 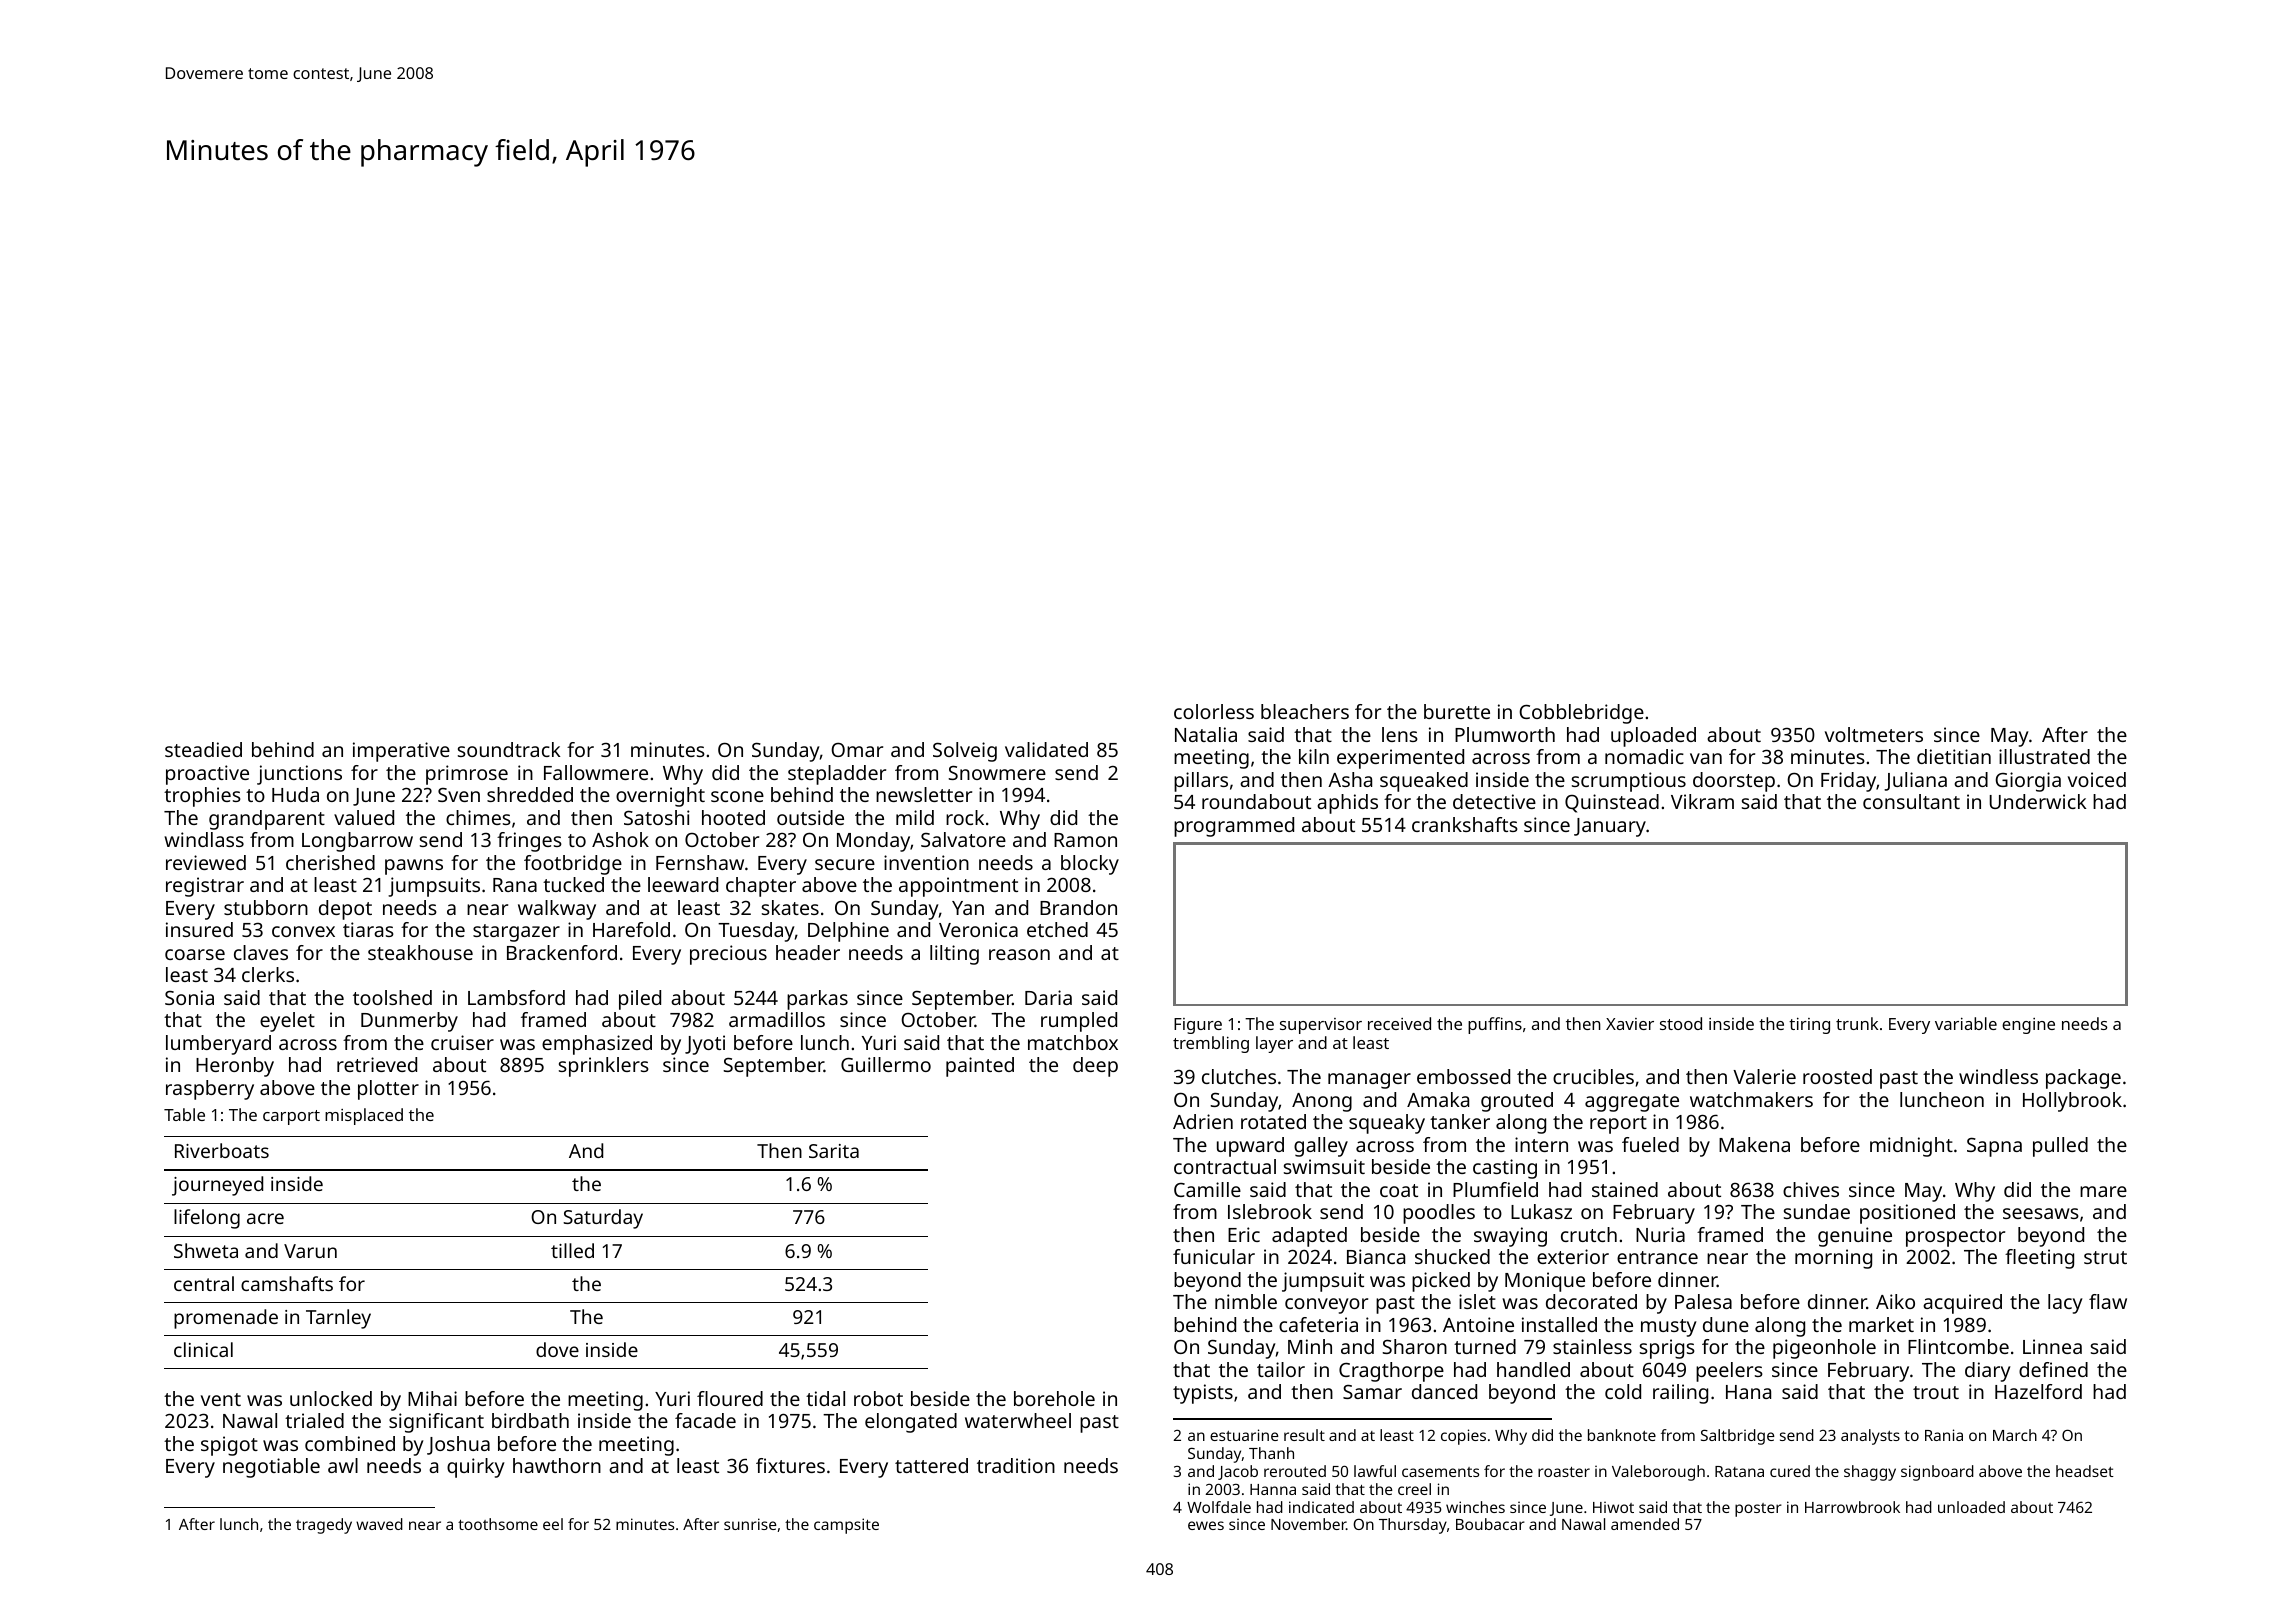 What do you see at coordinates (1874, 734) in the screenshot?
I see `voltmeters` at bounding box center [1874, 734].
